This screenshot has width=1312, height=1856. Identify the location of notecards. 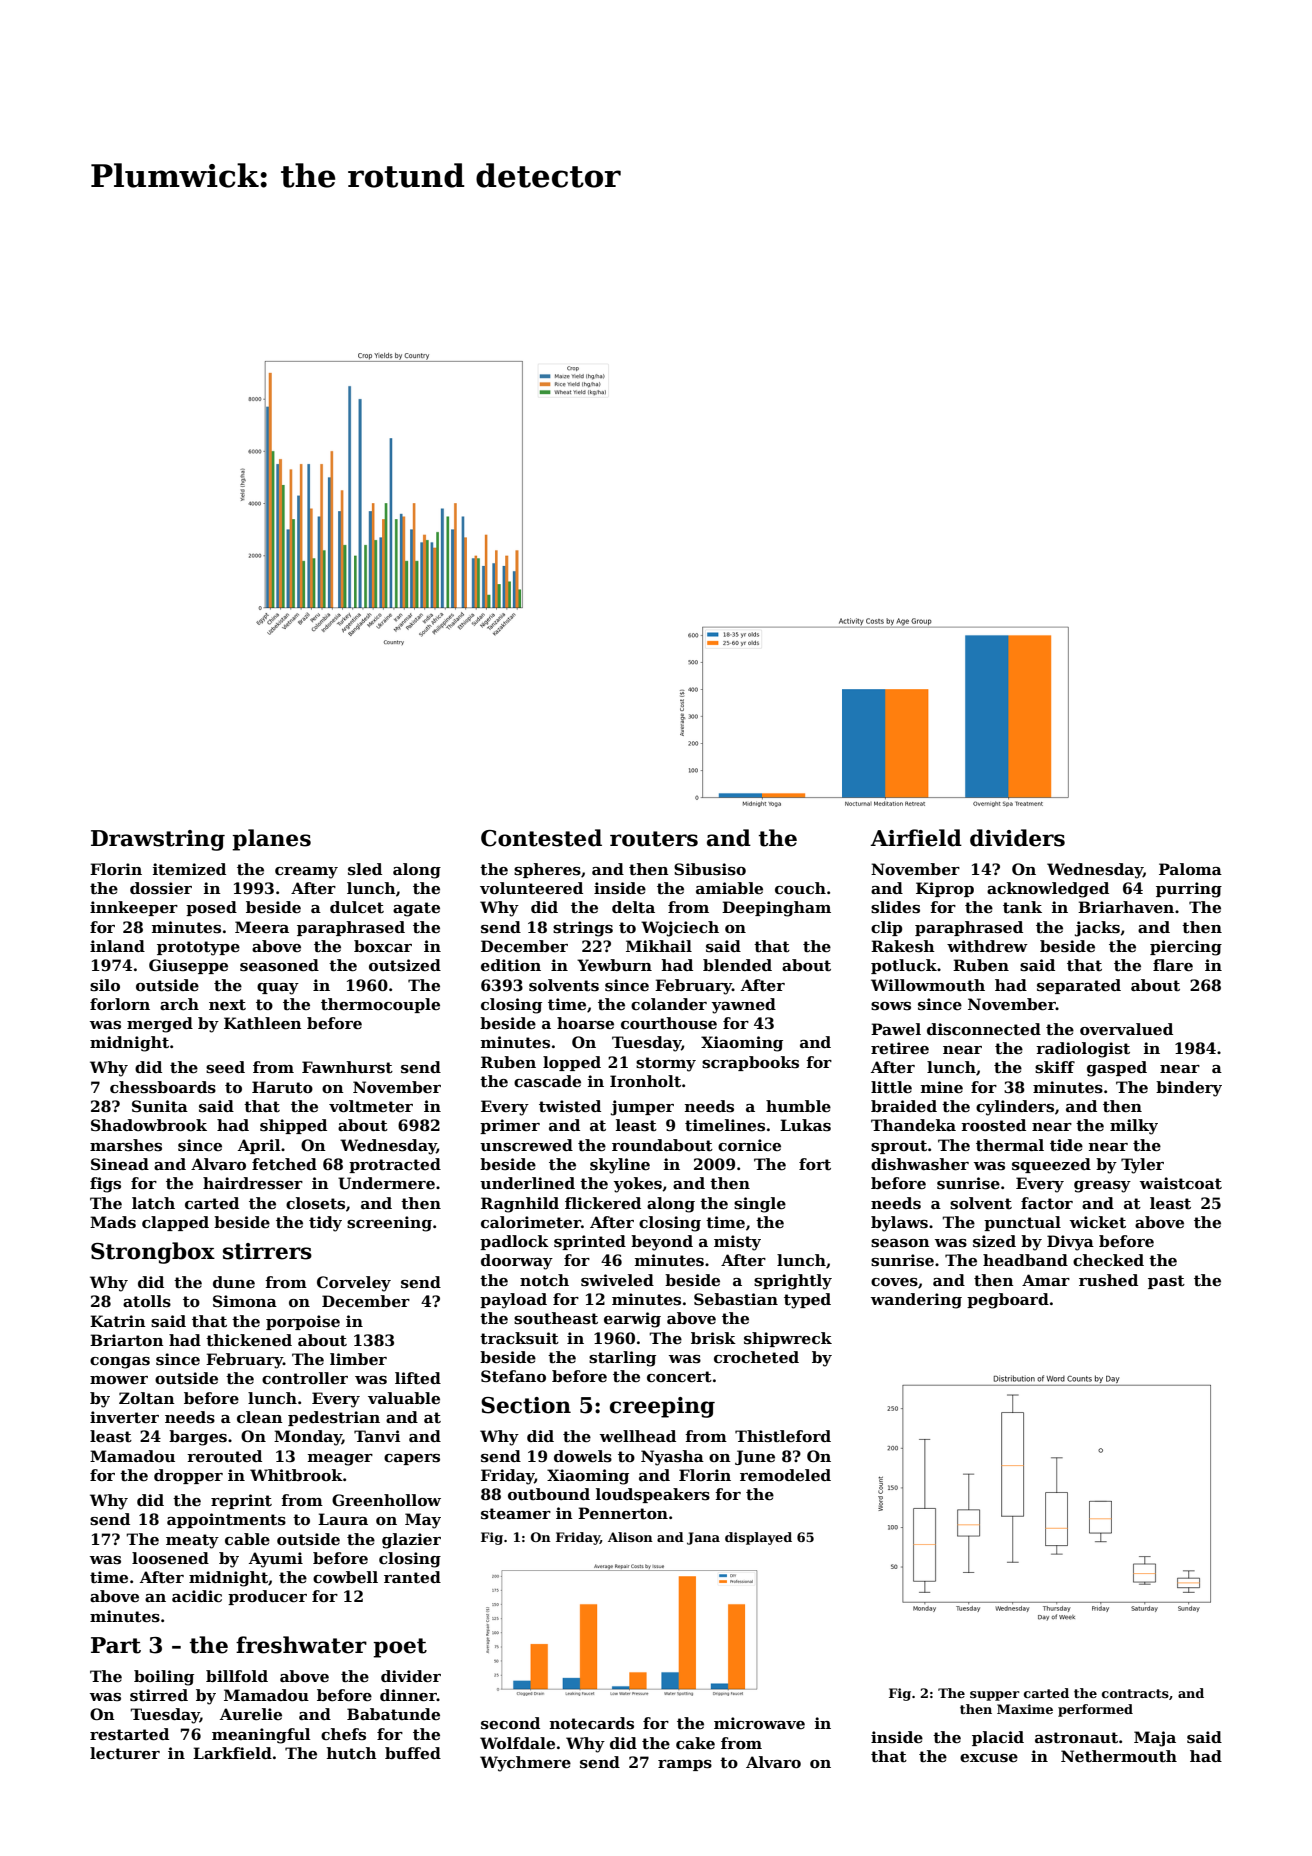
(592, 1723).
